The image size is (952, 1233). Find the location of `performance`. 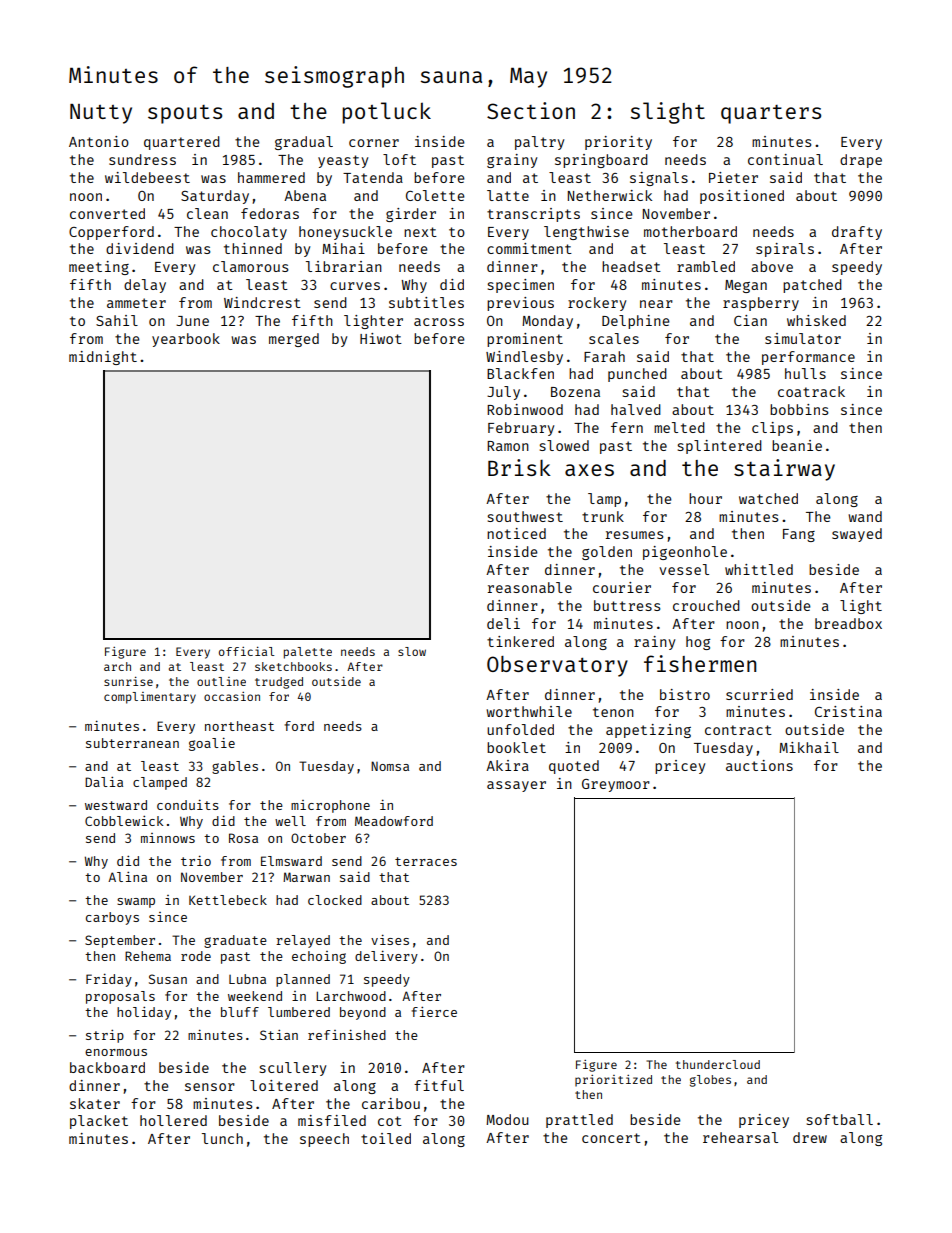

performance is located at coordinates (808, 358).
